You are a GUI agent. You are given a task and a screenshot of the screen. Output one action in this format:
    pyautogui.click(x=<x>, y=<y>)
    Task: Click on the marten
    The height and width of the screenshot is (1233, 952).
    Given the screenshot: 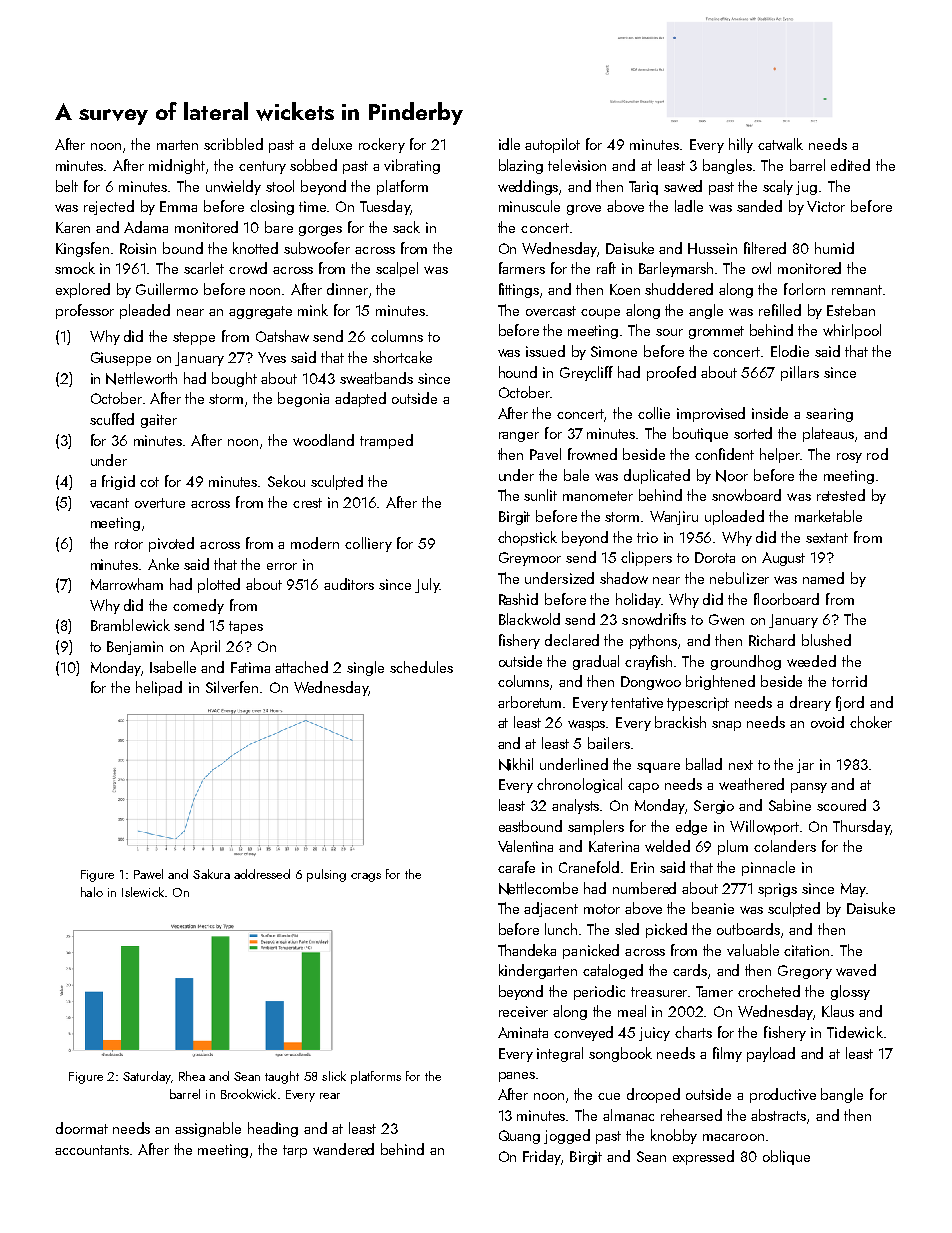 What is the action you would take?
    pyautogui.click(x=177, y=145)
